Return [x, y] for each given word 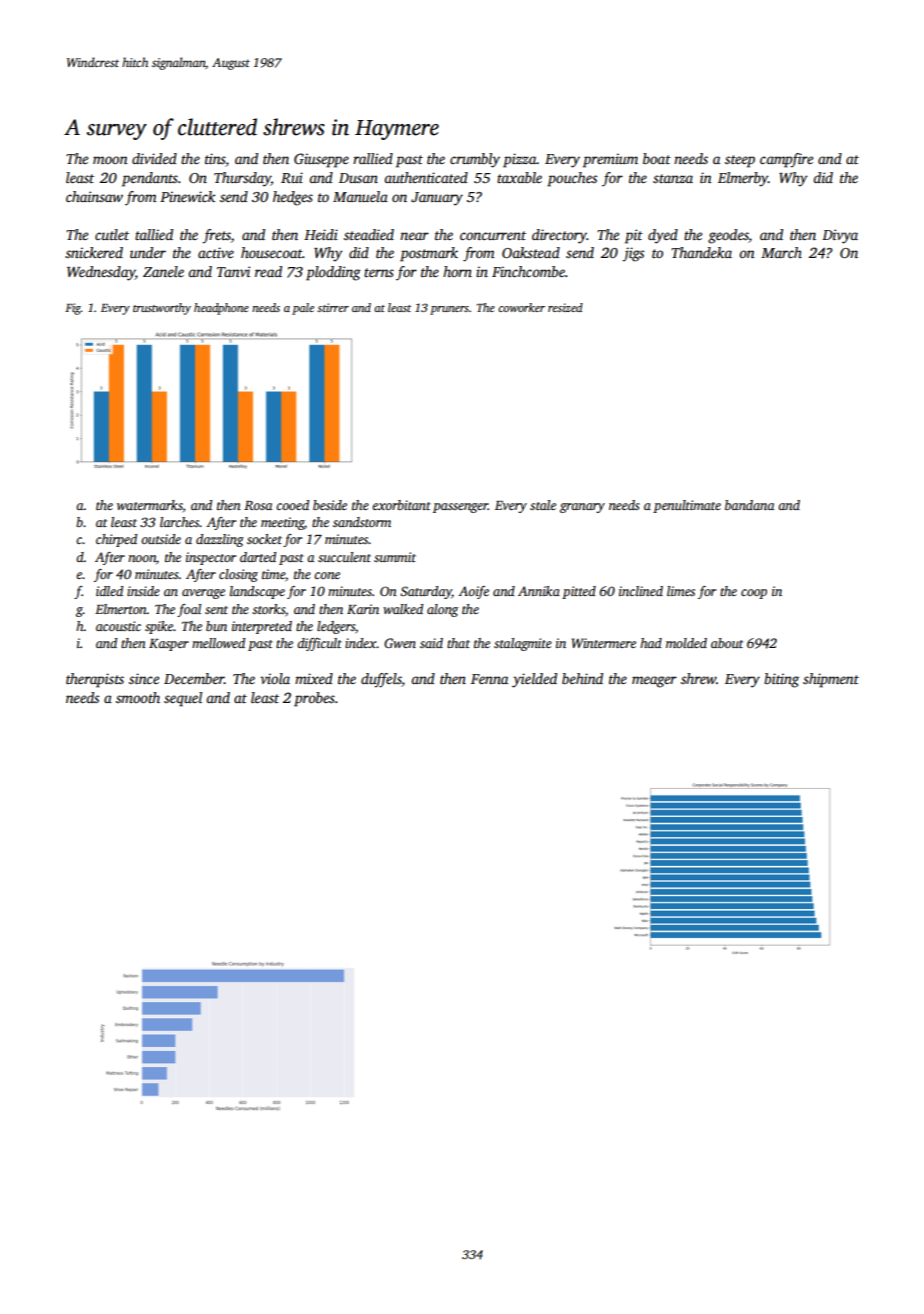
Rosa [258, 505]
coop [754, 594]
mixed [314, 678]
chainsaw [94, 196]
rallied [373, 158]
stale [543, 505]
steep [740, 161]
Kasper [169, 645]
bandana [749, 505]
